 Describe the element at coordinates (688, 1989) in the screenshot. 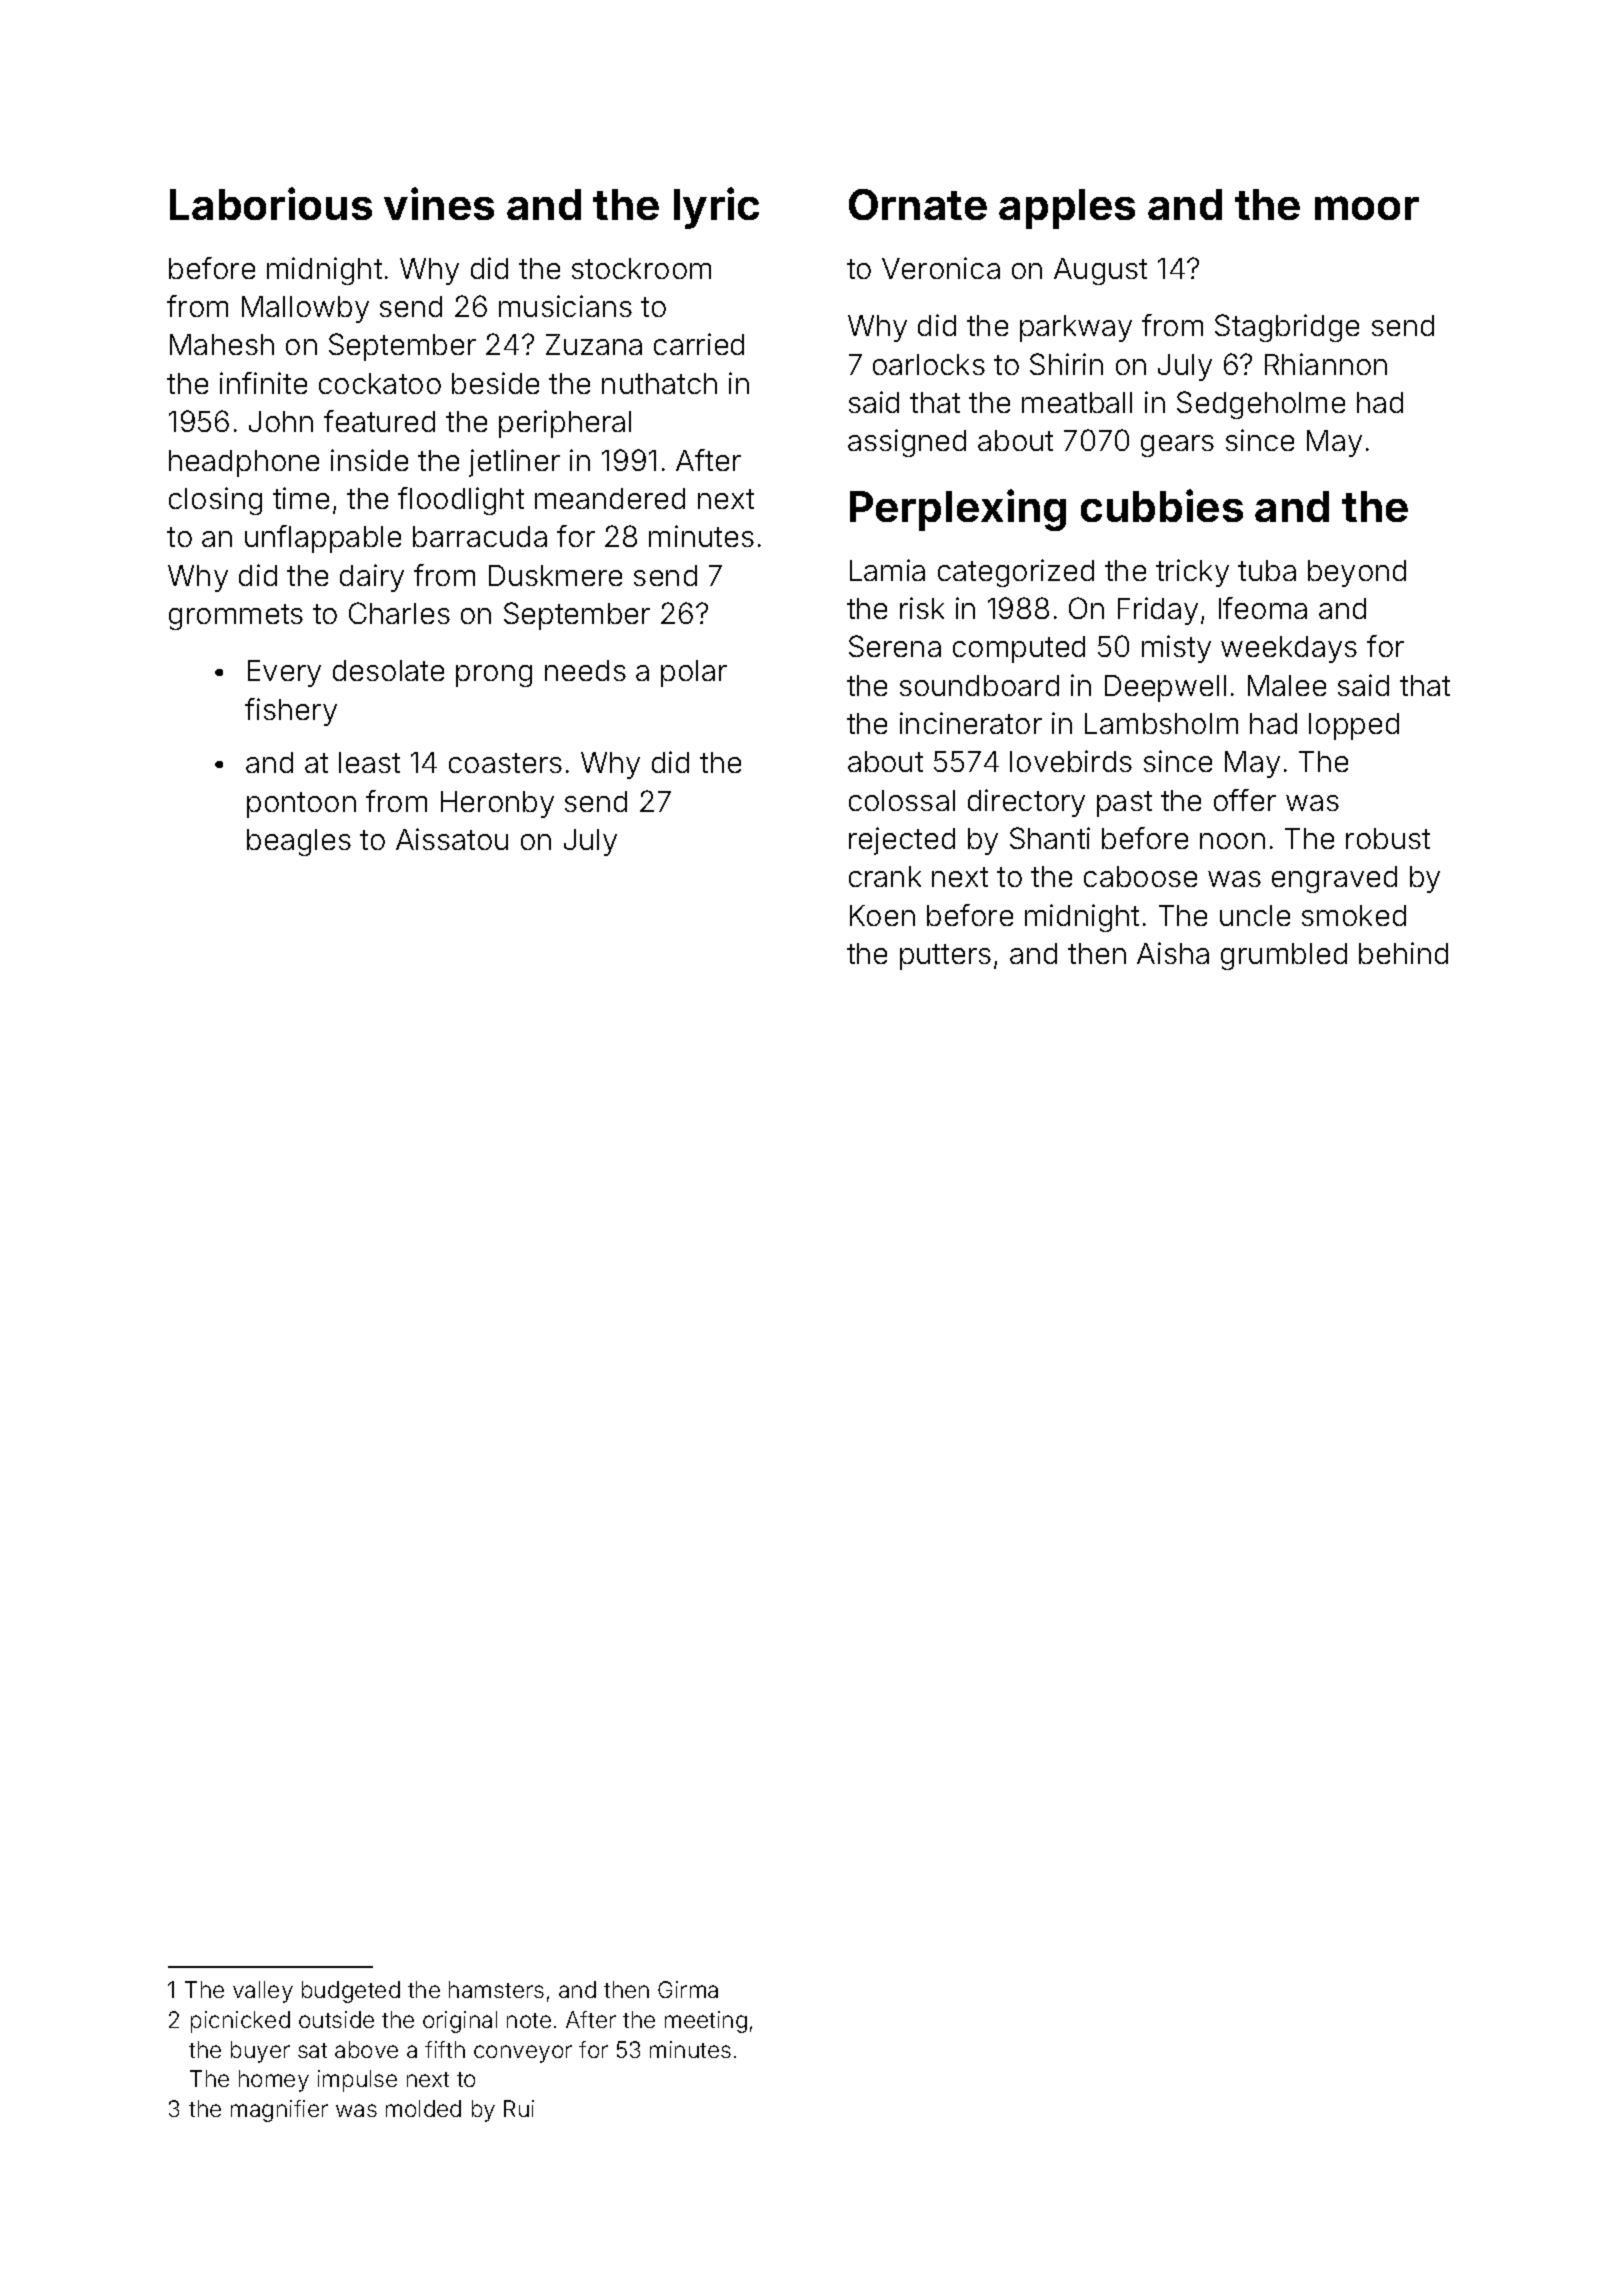

I see `Girma` at that location.
